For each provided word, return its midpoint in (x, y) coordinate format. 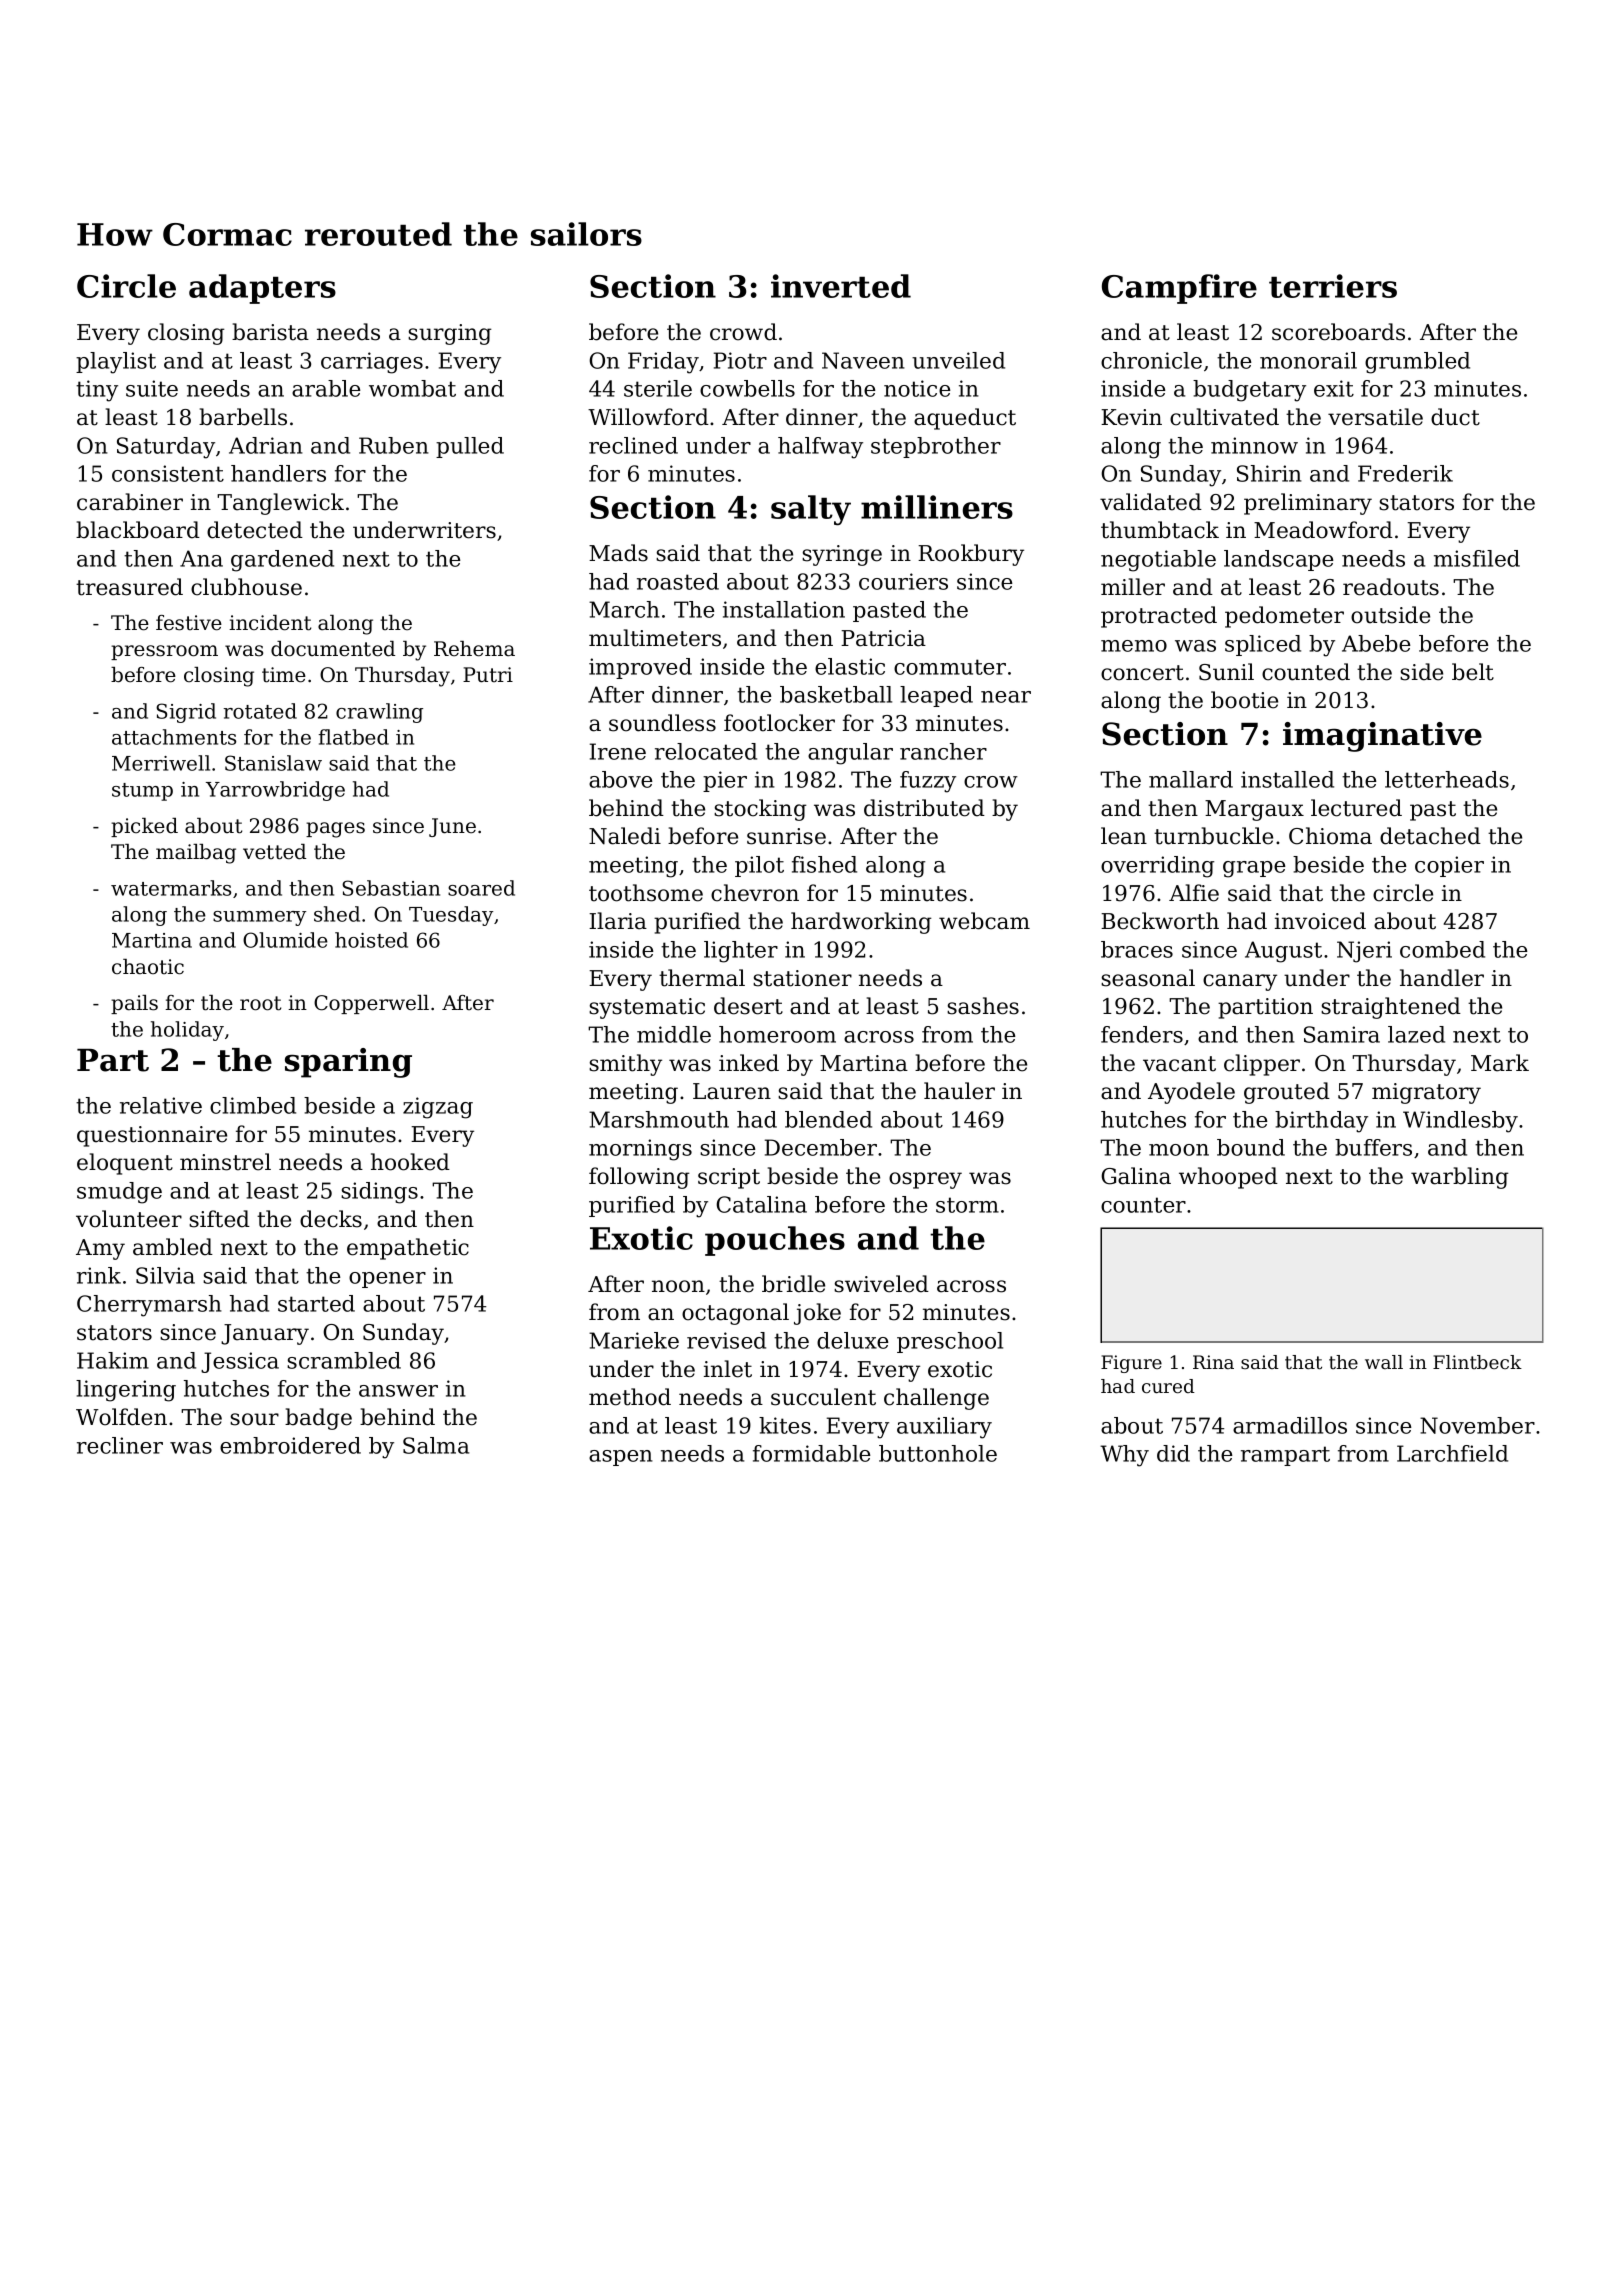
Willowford (648, 417)
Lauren (732, 1091)
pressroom (164, 652)
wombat (412, 388)
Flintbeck (1477, 1362)
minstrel (225, 1162)
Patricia (883, 638)
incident (270, 623)
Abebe (1376, 643)
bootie (1244, 700)
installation (784, 609)
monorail (1308, 360)
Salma (436, 1445)
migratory (1426, 1093)
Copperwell (371, 1004)
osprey (925, 1180)
